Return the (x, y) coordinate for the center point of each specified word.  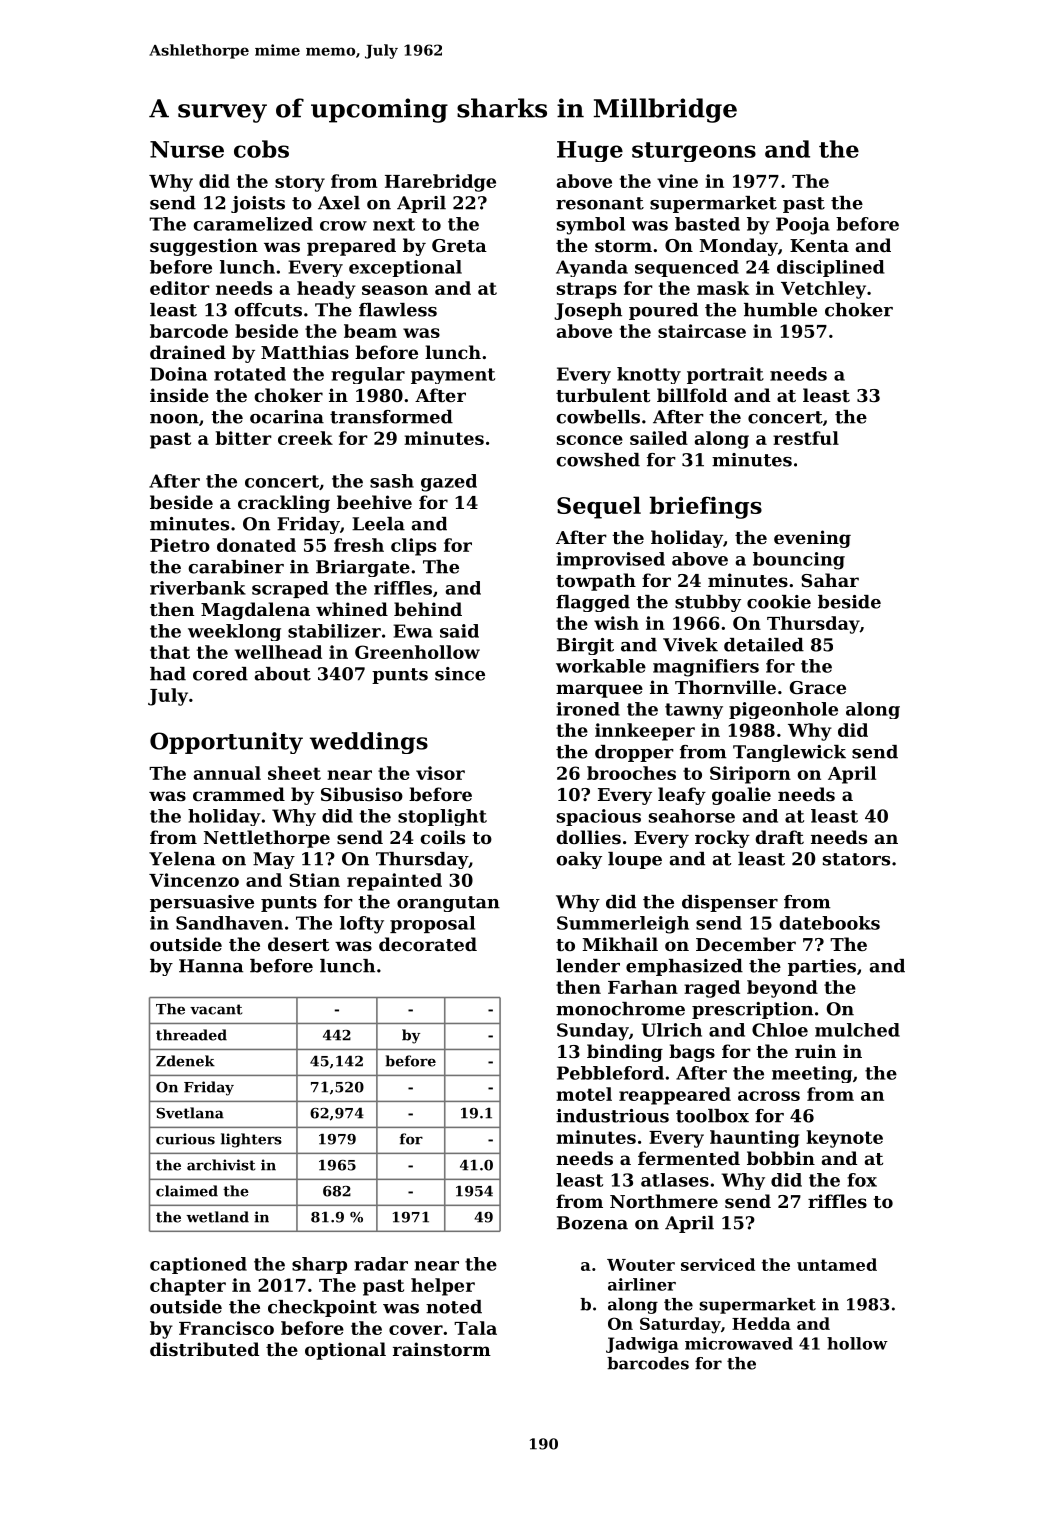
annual (227, 773)
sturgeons (694, 152)
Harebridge (440, 183)
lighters (251, 1140)
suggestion (204, 247)
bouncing (799, 561)
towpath (596, 582)
